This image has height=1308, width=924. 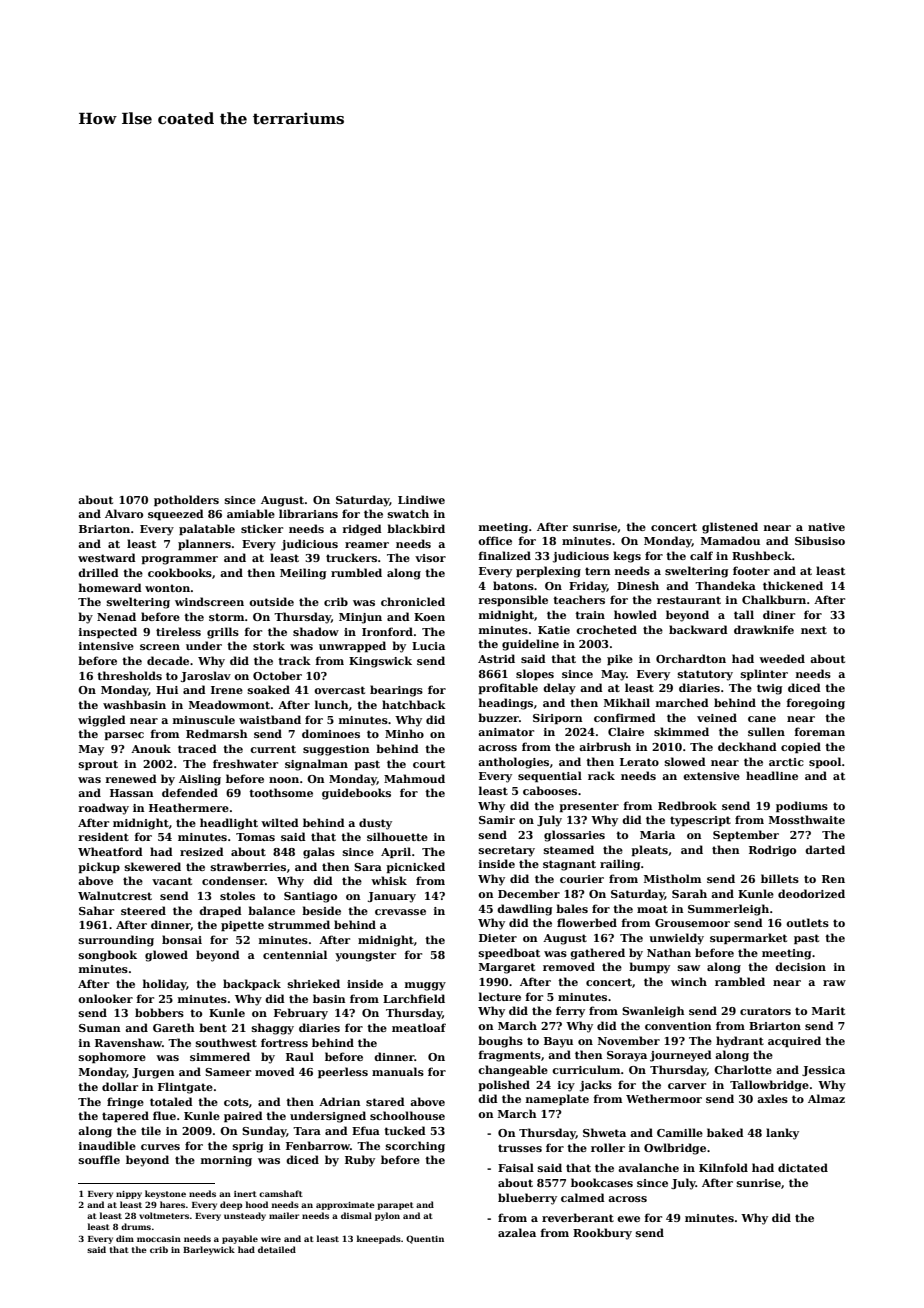 I want to click on librarians, so click(x=308, y=513).
